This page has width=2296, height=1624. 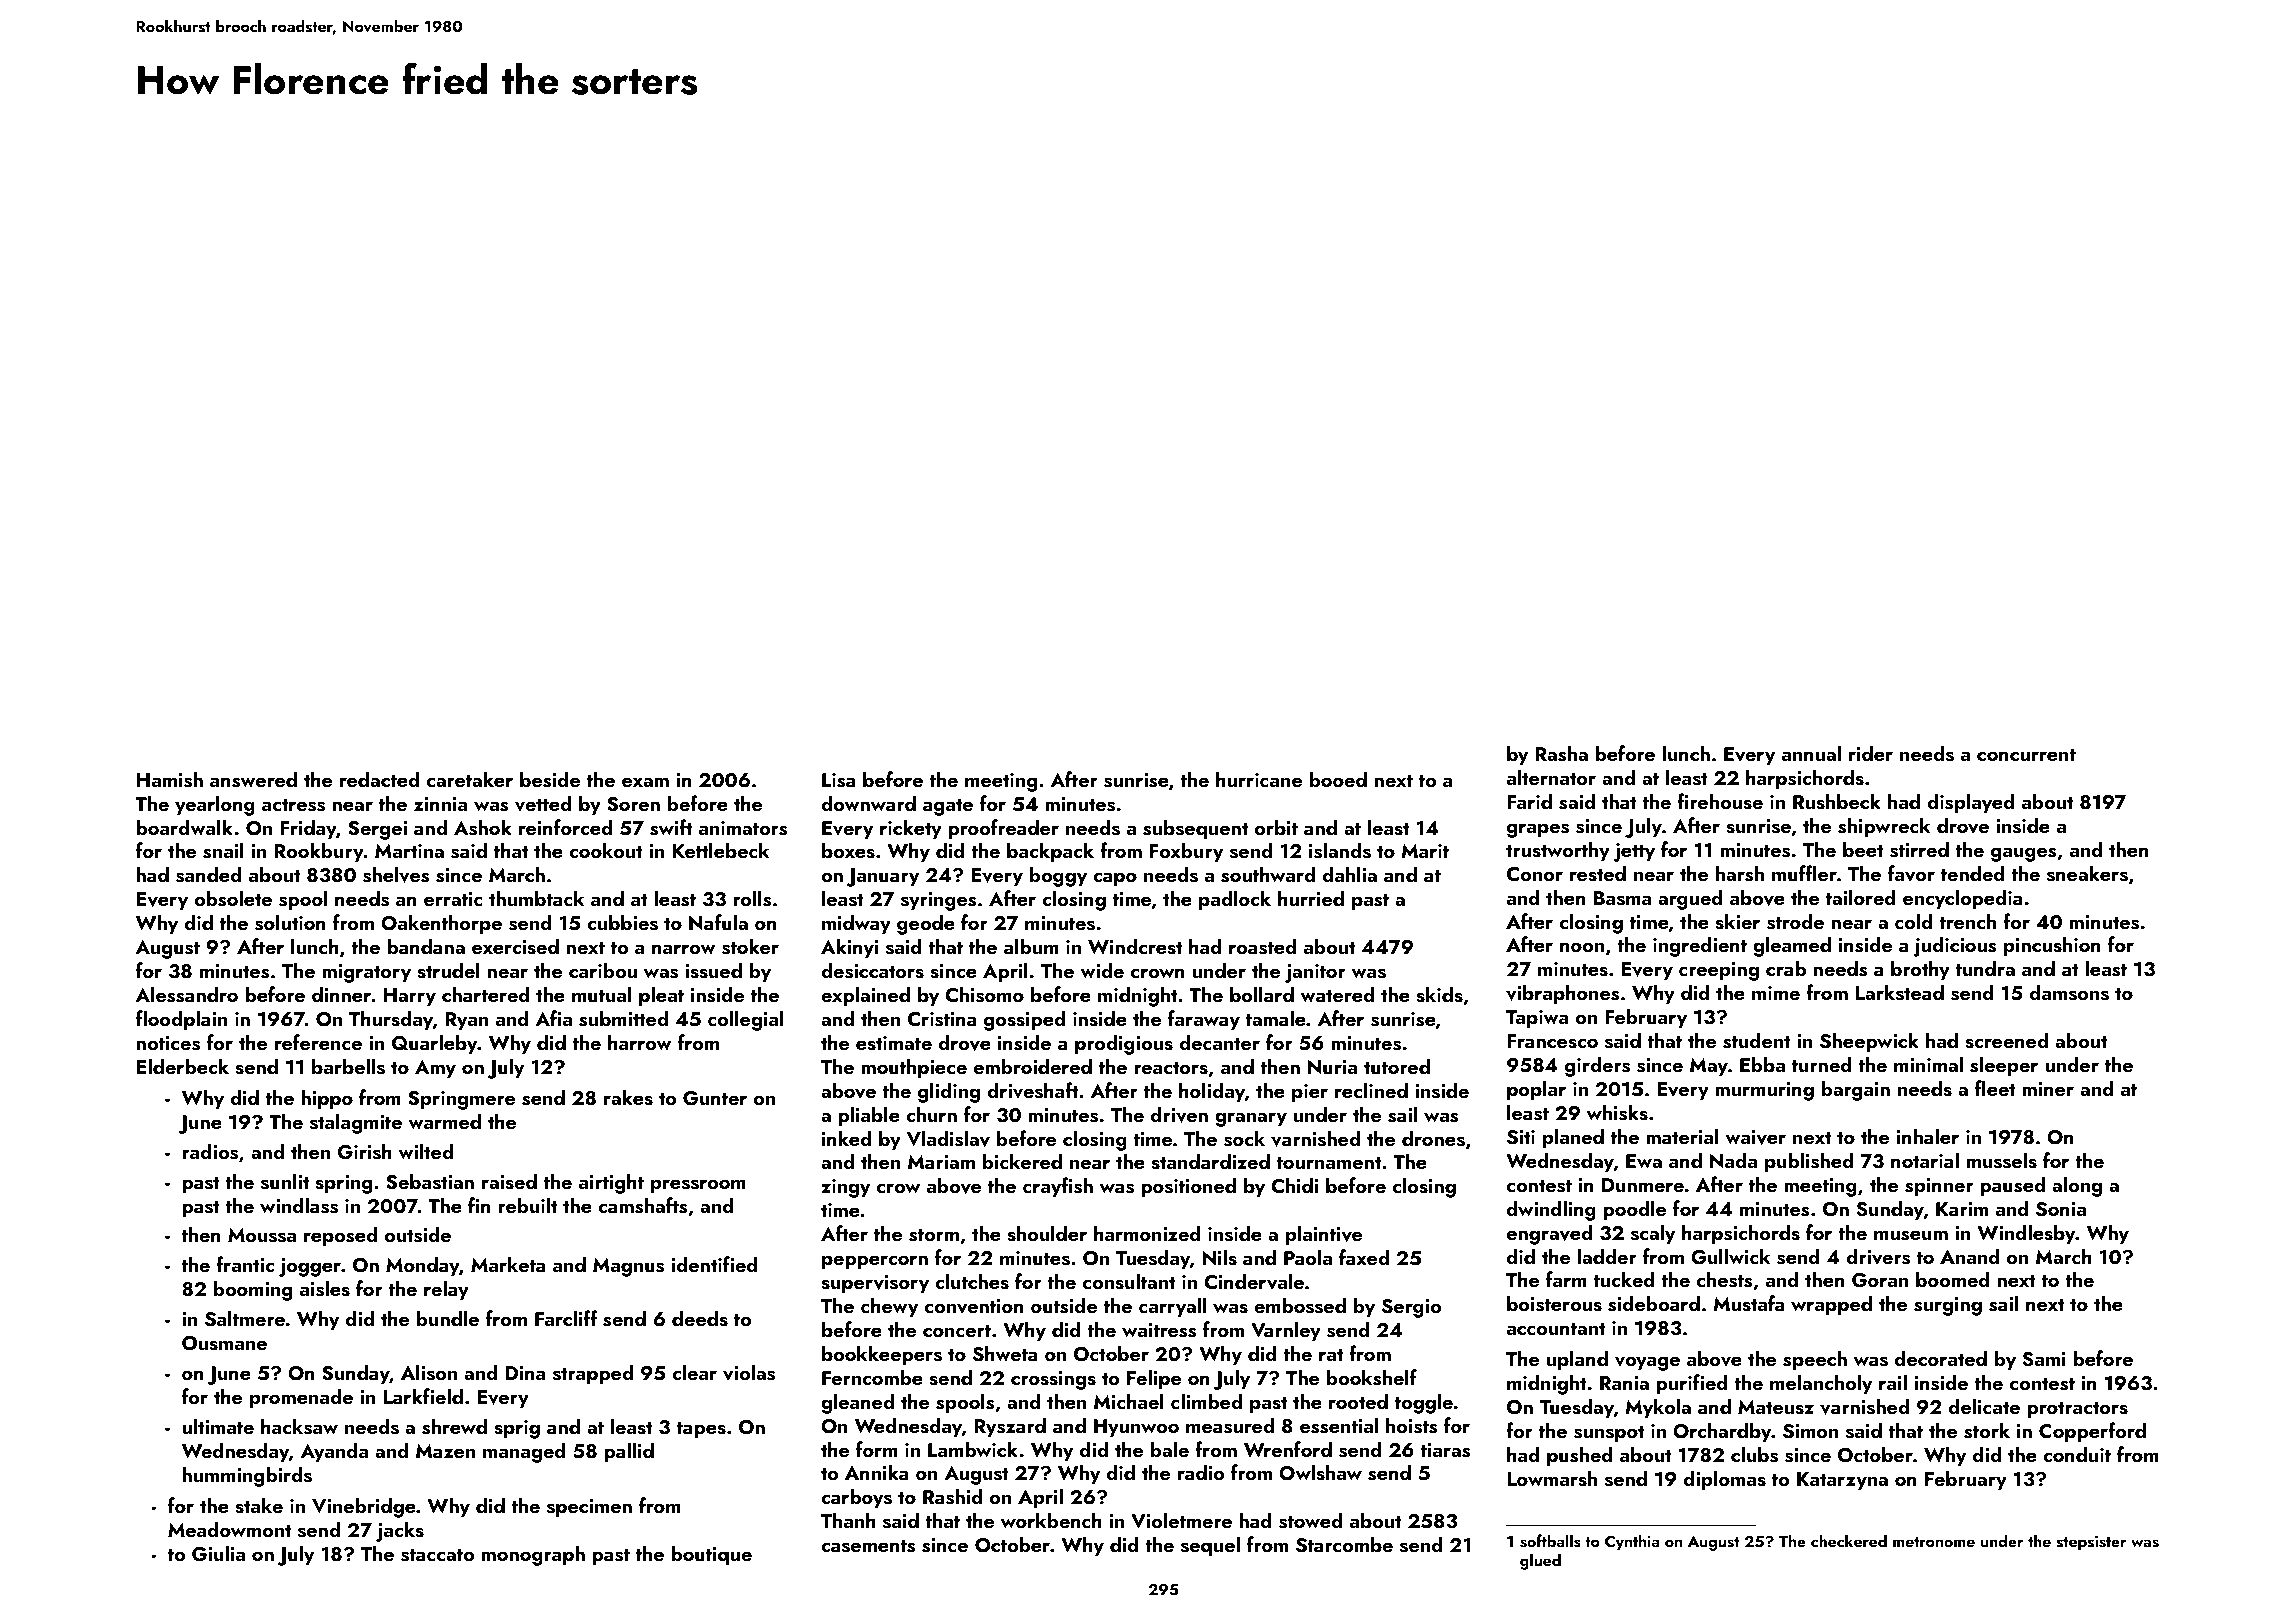 What do you see at coordinates (868, 803) in the page?
I see `downward` at bounding box center [868, 803].
